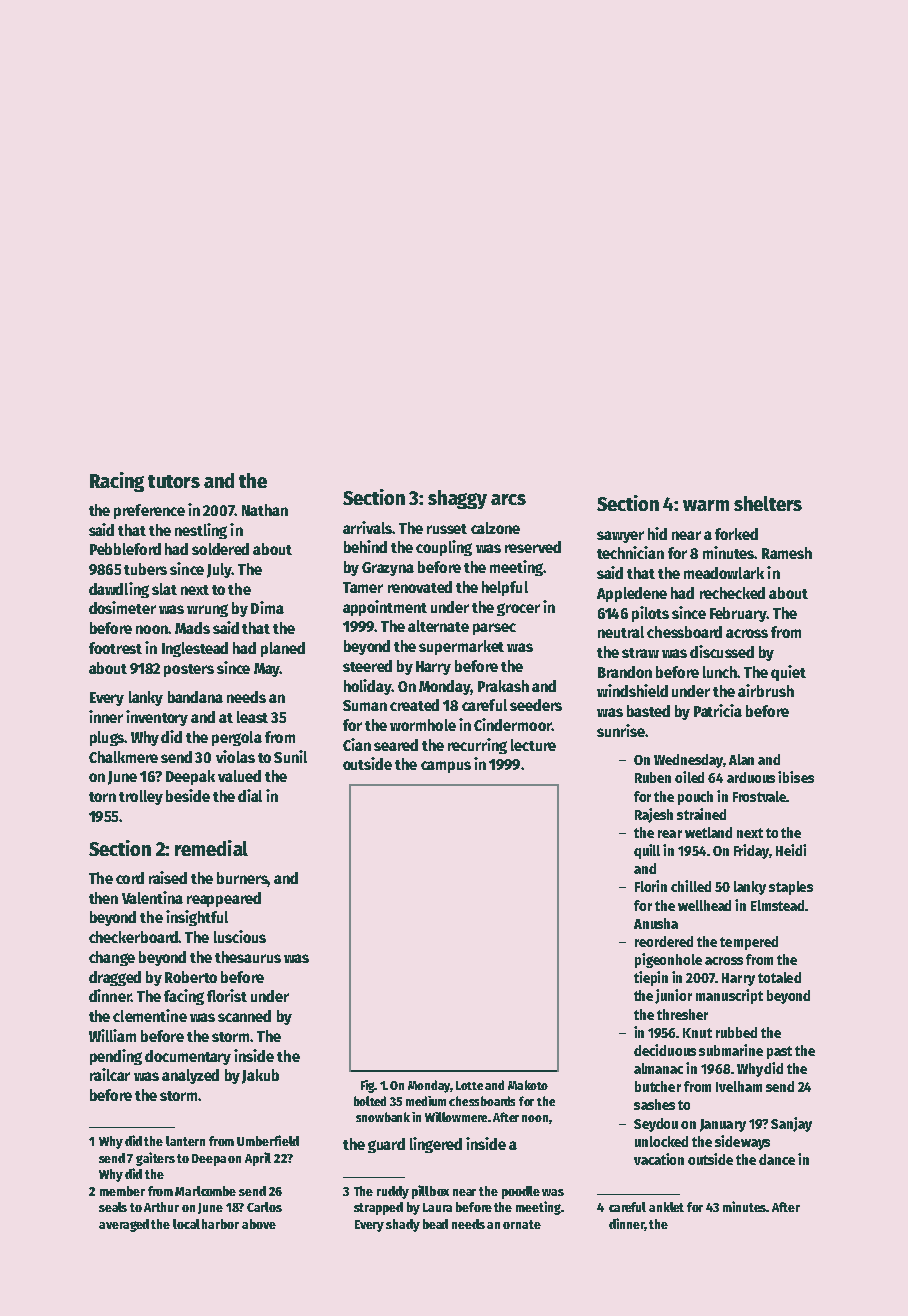 The height and width of the image is (1316, 908). Describe the element at coordinates (651, 978) in the image. I see `tiepin` at that location.
